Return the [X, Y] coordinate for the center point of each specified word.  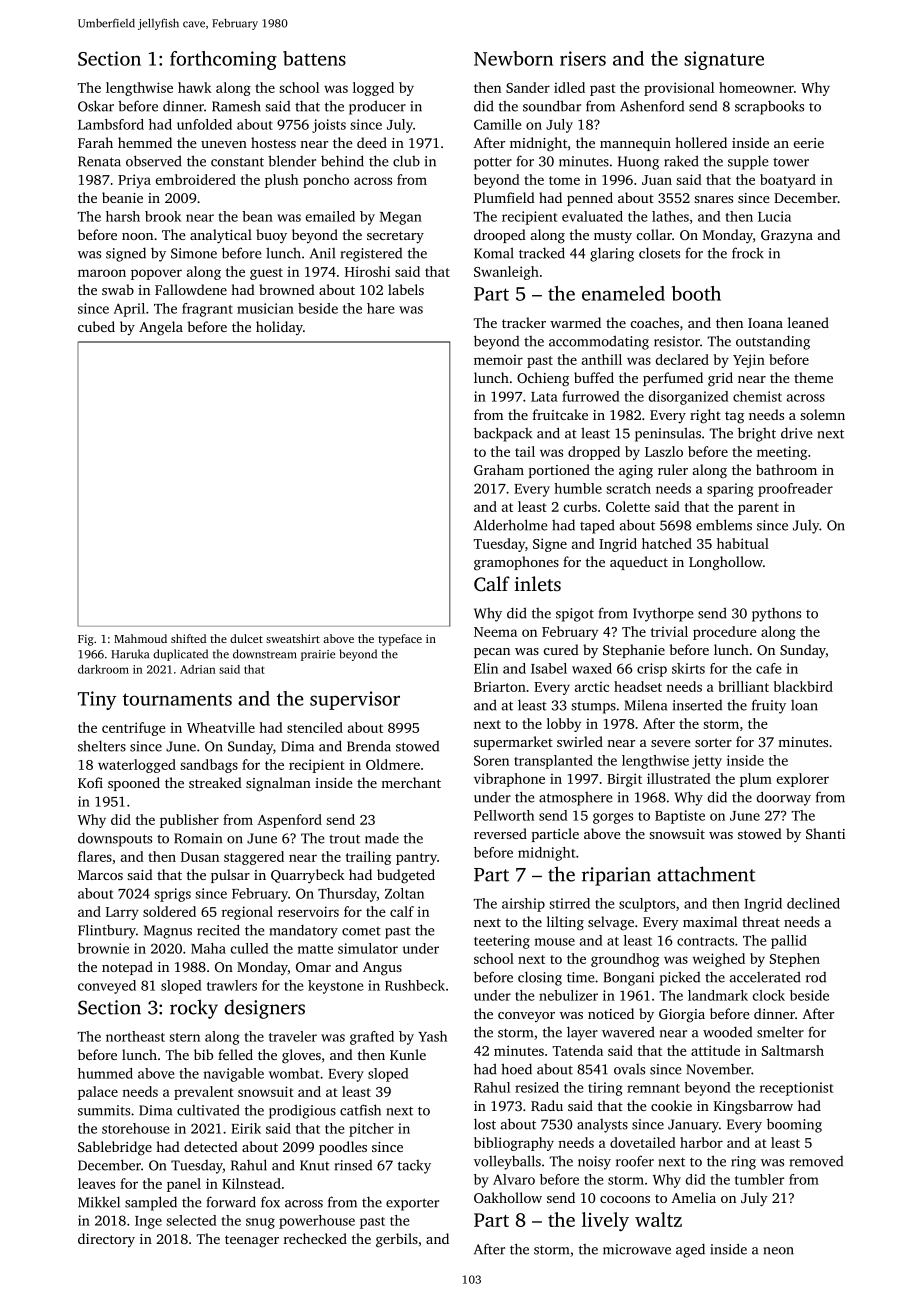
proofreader [795, 490]
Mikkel [99, 1202]
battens [314, 58]
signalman [278, 784]
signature [724, 60]
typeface [400, 640]
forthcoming [223, 60]
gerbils [397, 1240]
